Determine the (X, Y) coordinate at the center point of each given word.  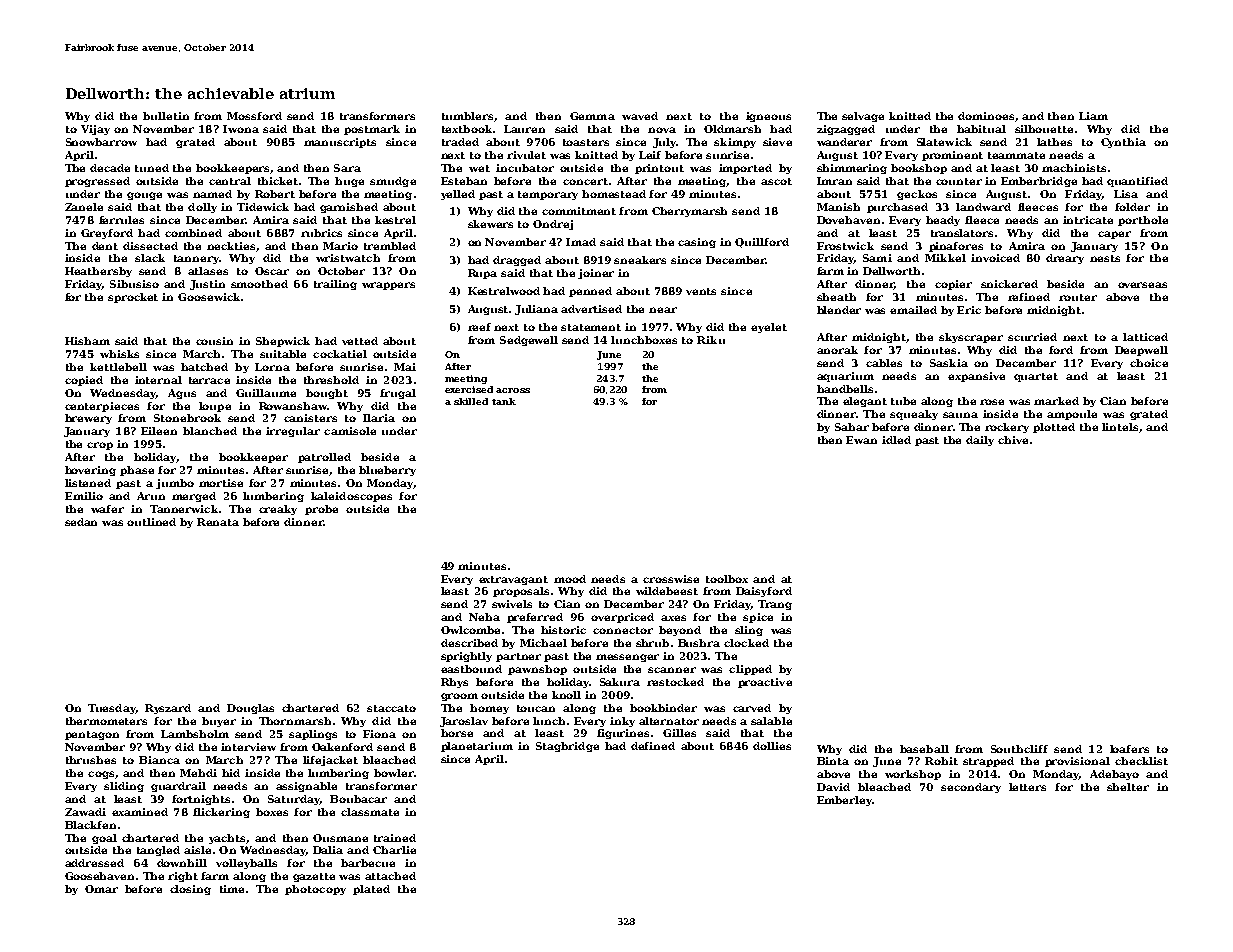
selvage (863, 117)
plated (371, 890)
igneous (768, 117)
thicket (278, 181)
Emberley (844, 801)
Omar (101, 889)
